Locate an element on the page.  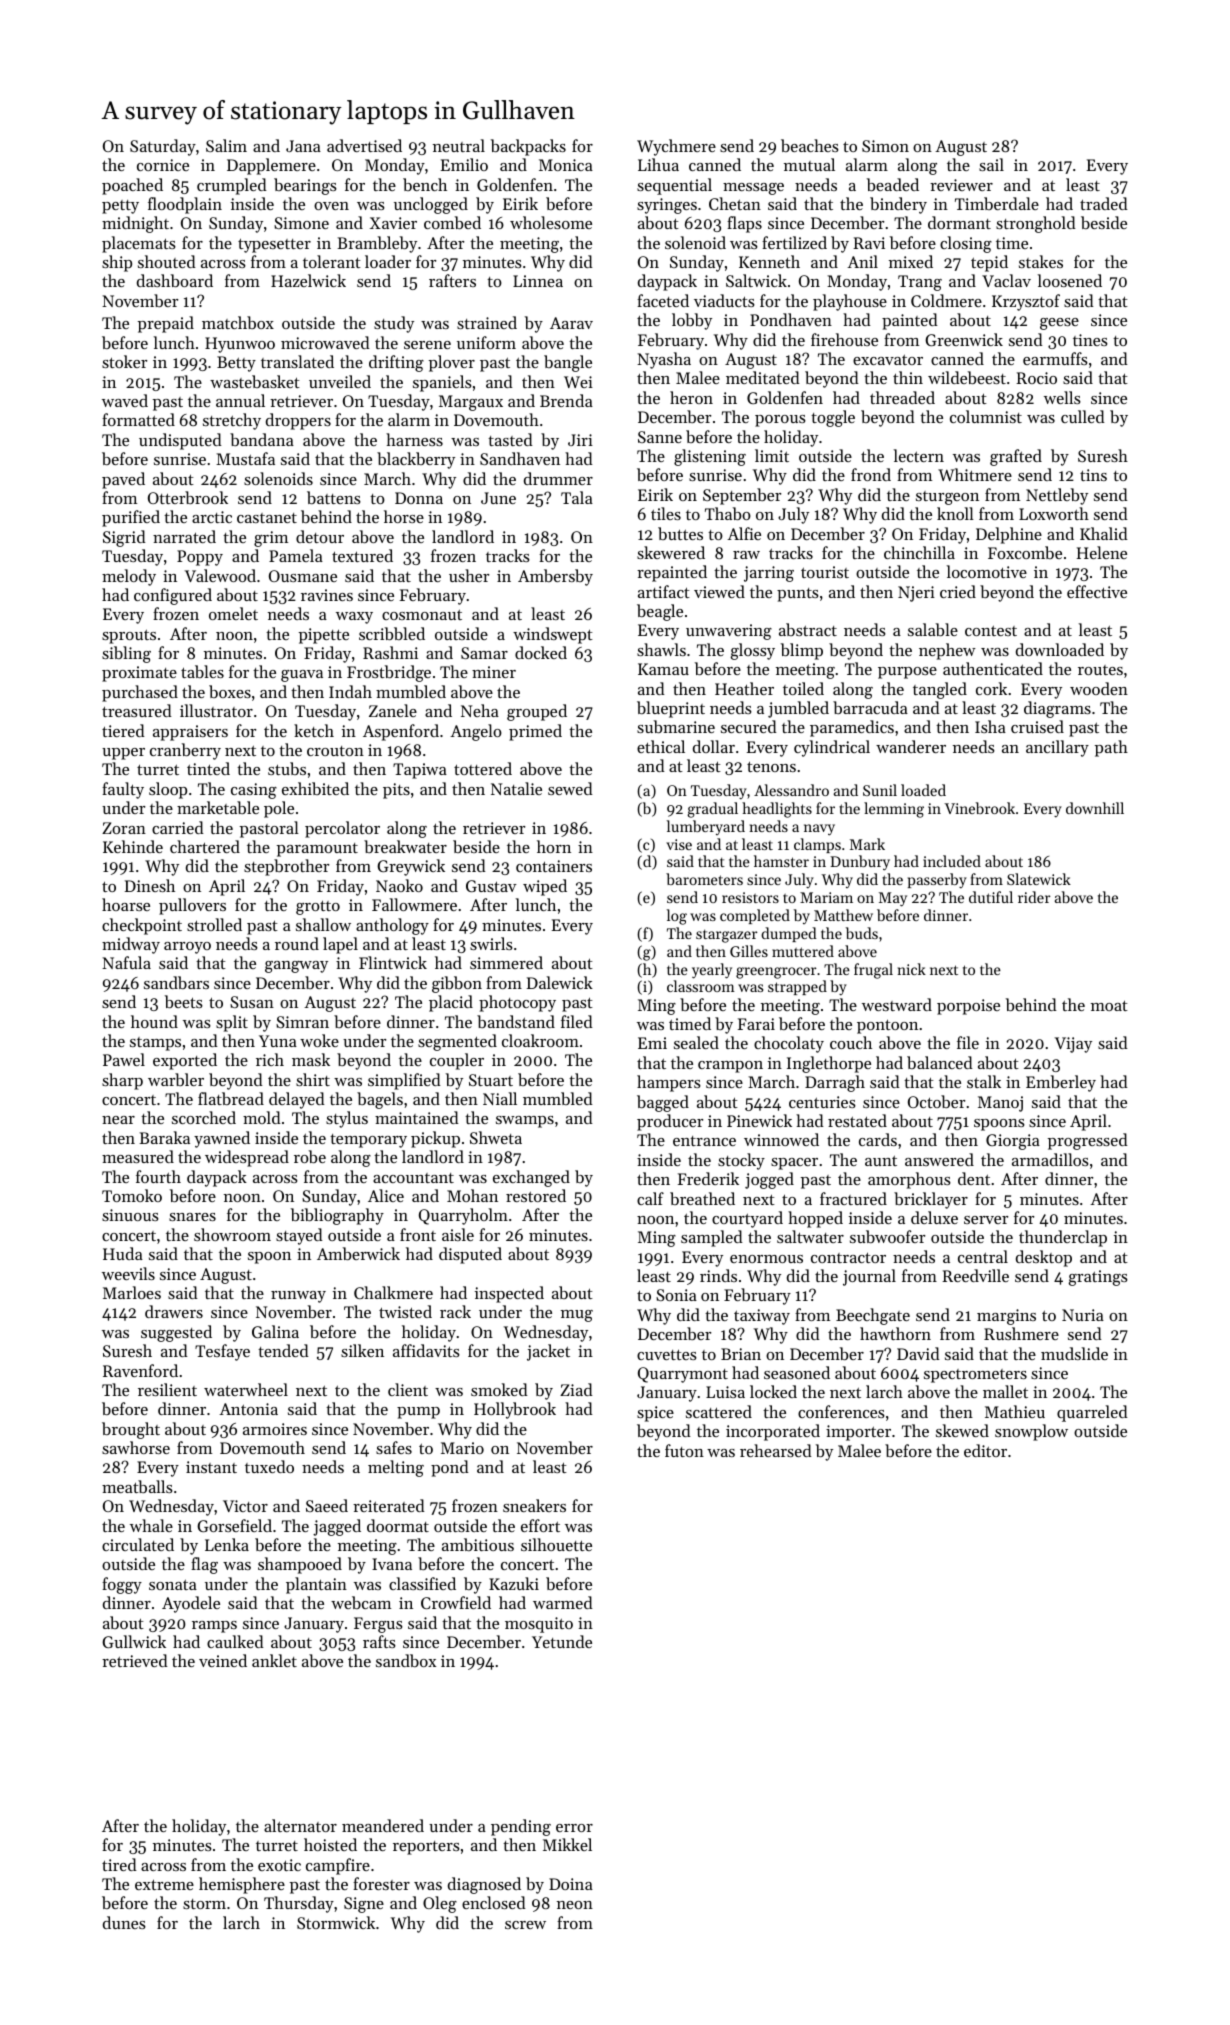
formatted is located at coordinates (138, 419).
